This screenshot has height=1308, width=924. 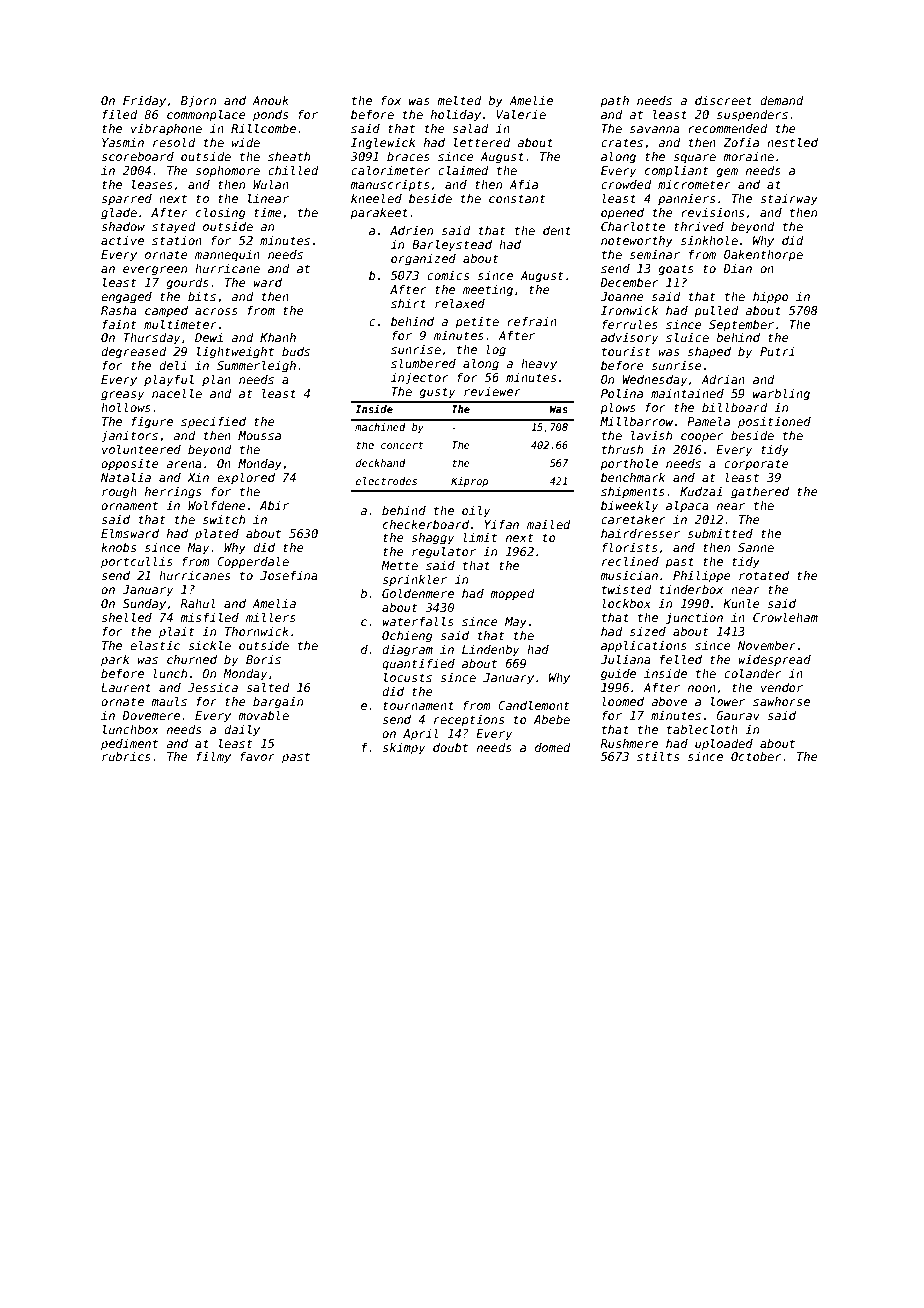 I want to click on Kiprop, so click(x=469, y=482).
